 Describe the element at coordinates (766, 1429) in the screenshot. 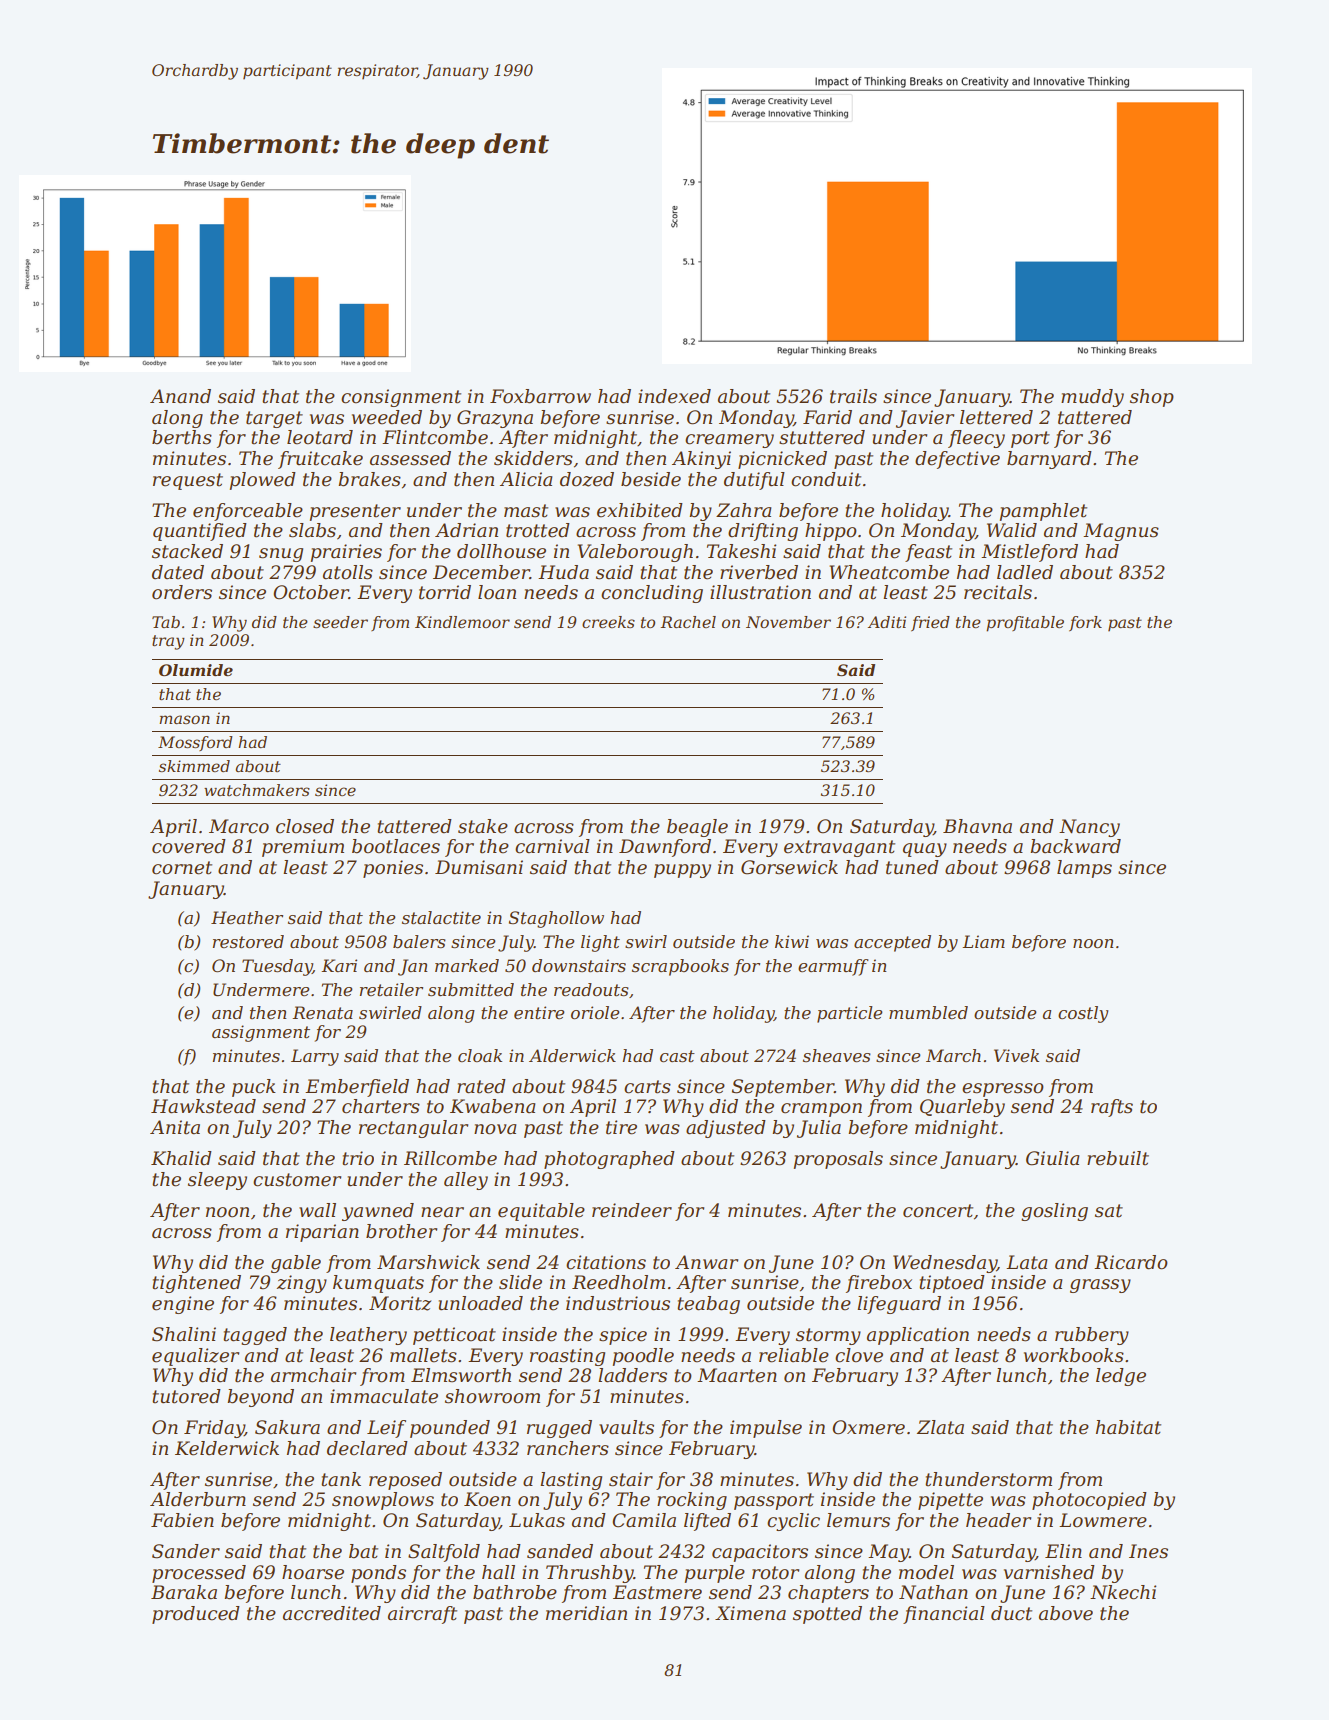

I see `impulse` at that location.
